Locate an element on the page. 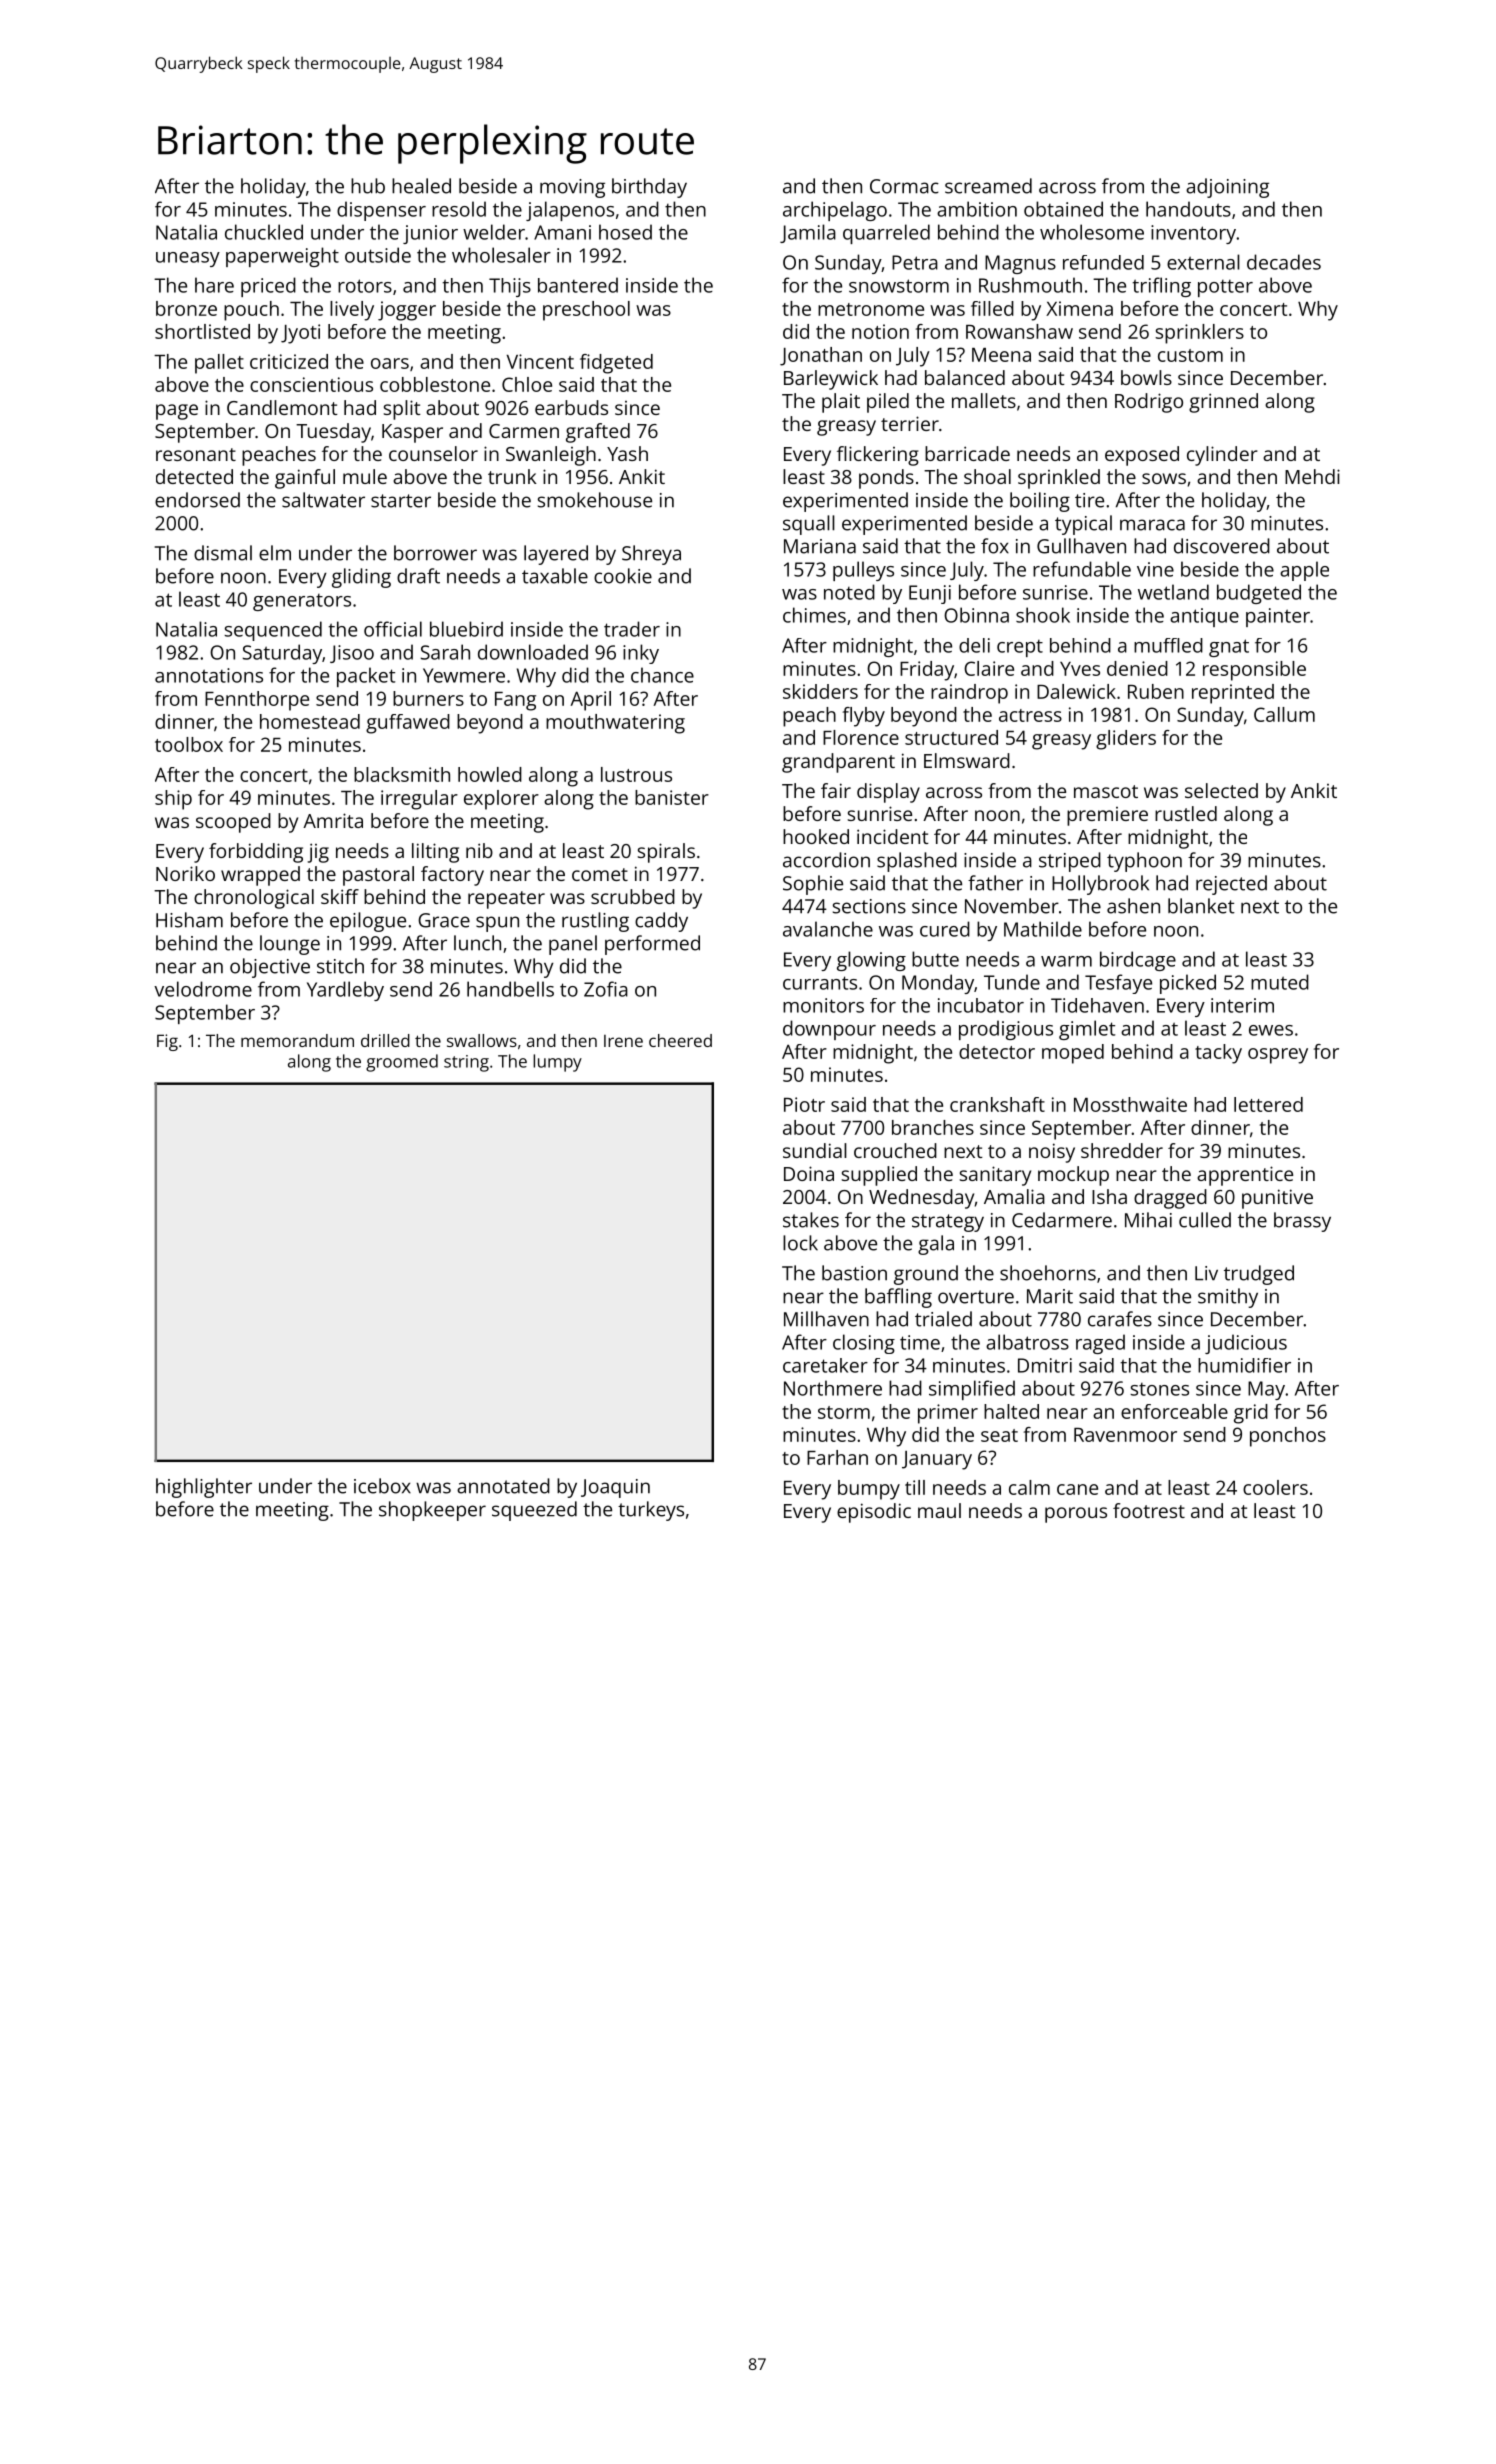  rejected is located at coordinates (1231, 885).
